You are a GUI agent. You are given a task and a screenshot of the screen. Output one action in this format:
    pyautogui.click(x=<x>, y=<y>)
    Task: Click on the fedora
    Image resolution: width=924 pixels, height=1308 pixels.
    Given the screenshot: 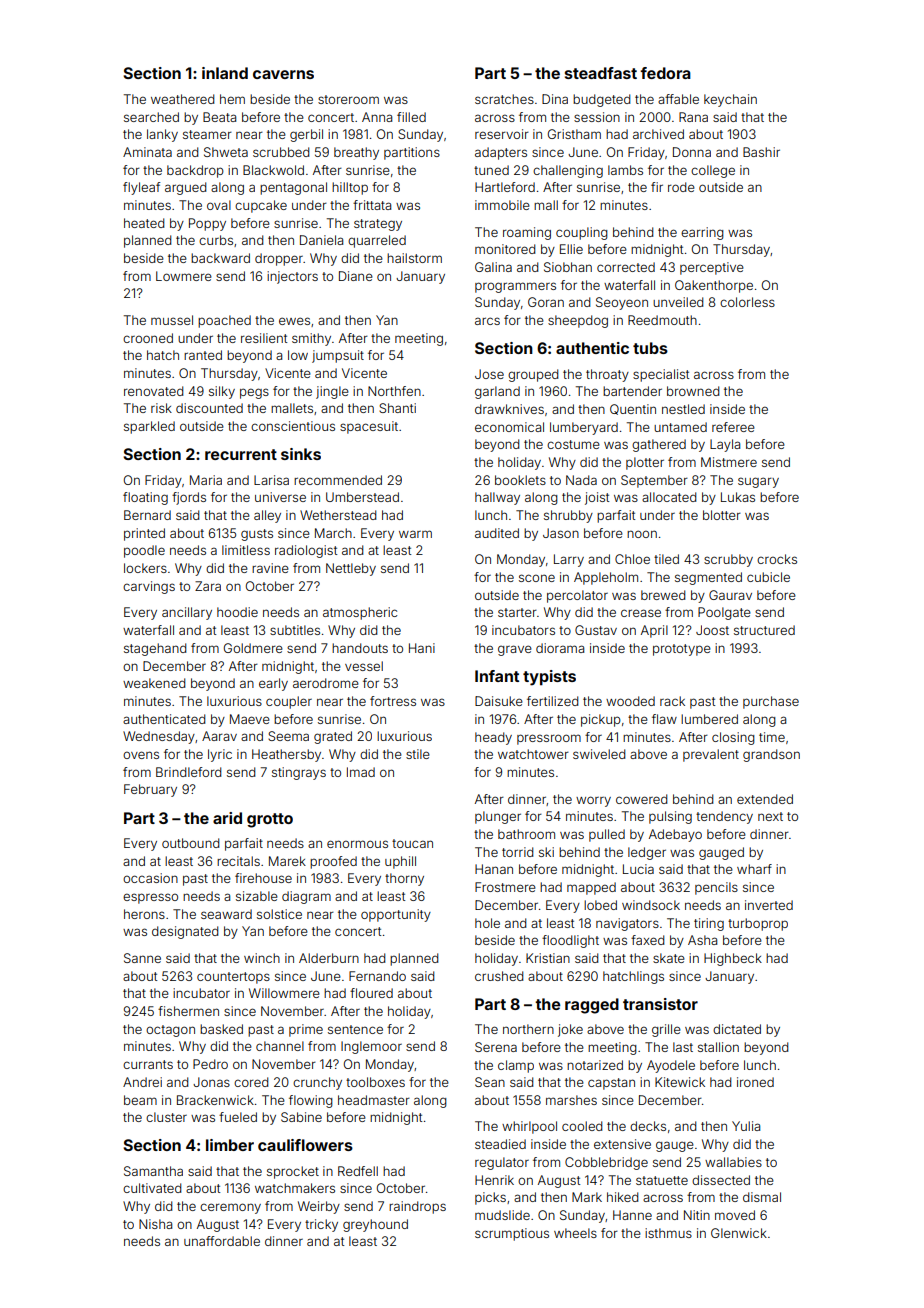 What is the action you would take?
    pyautogui.click(x=665, y=73)
